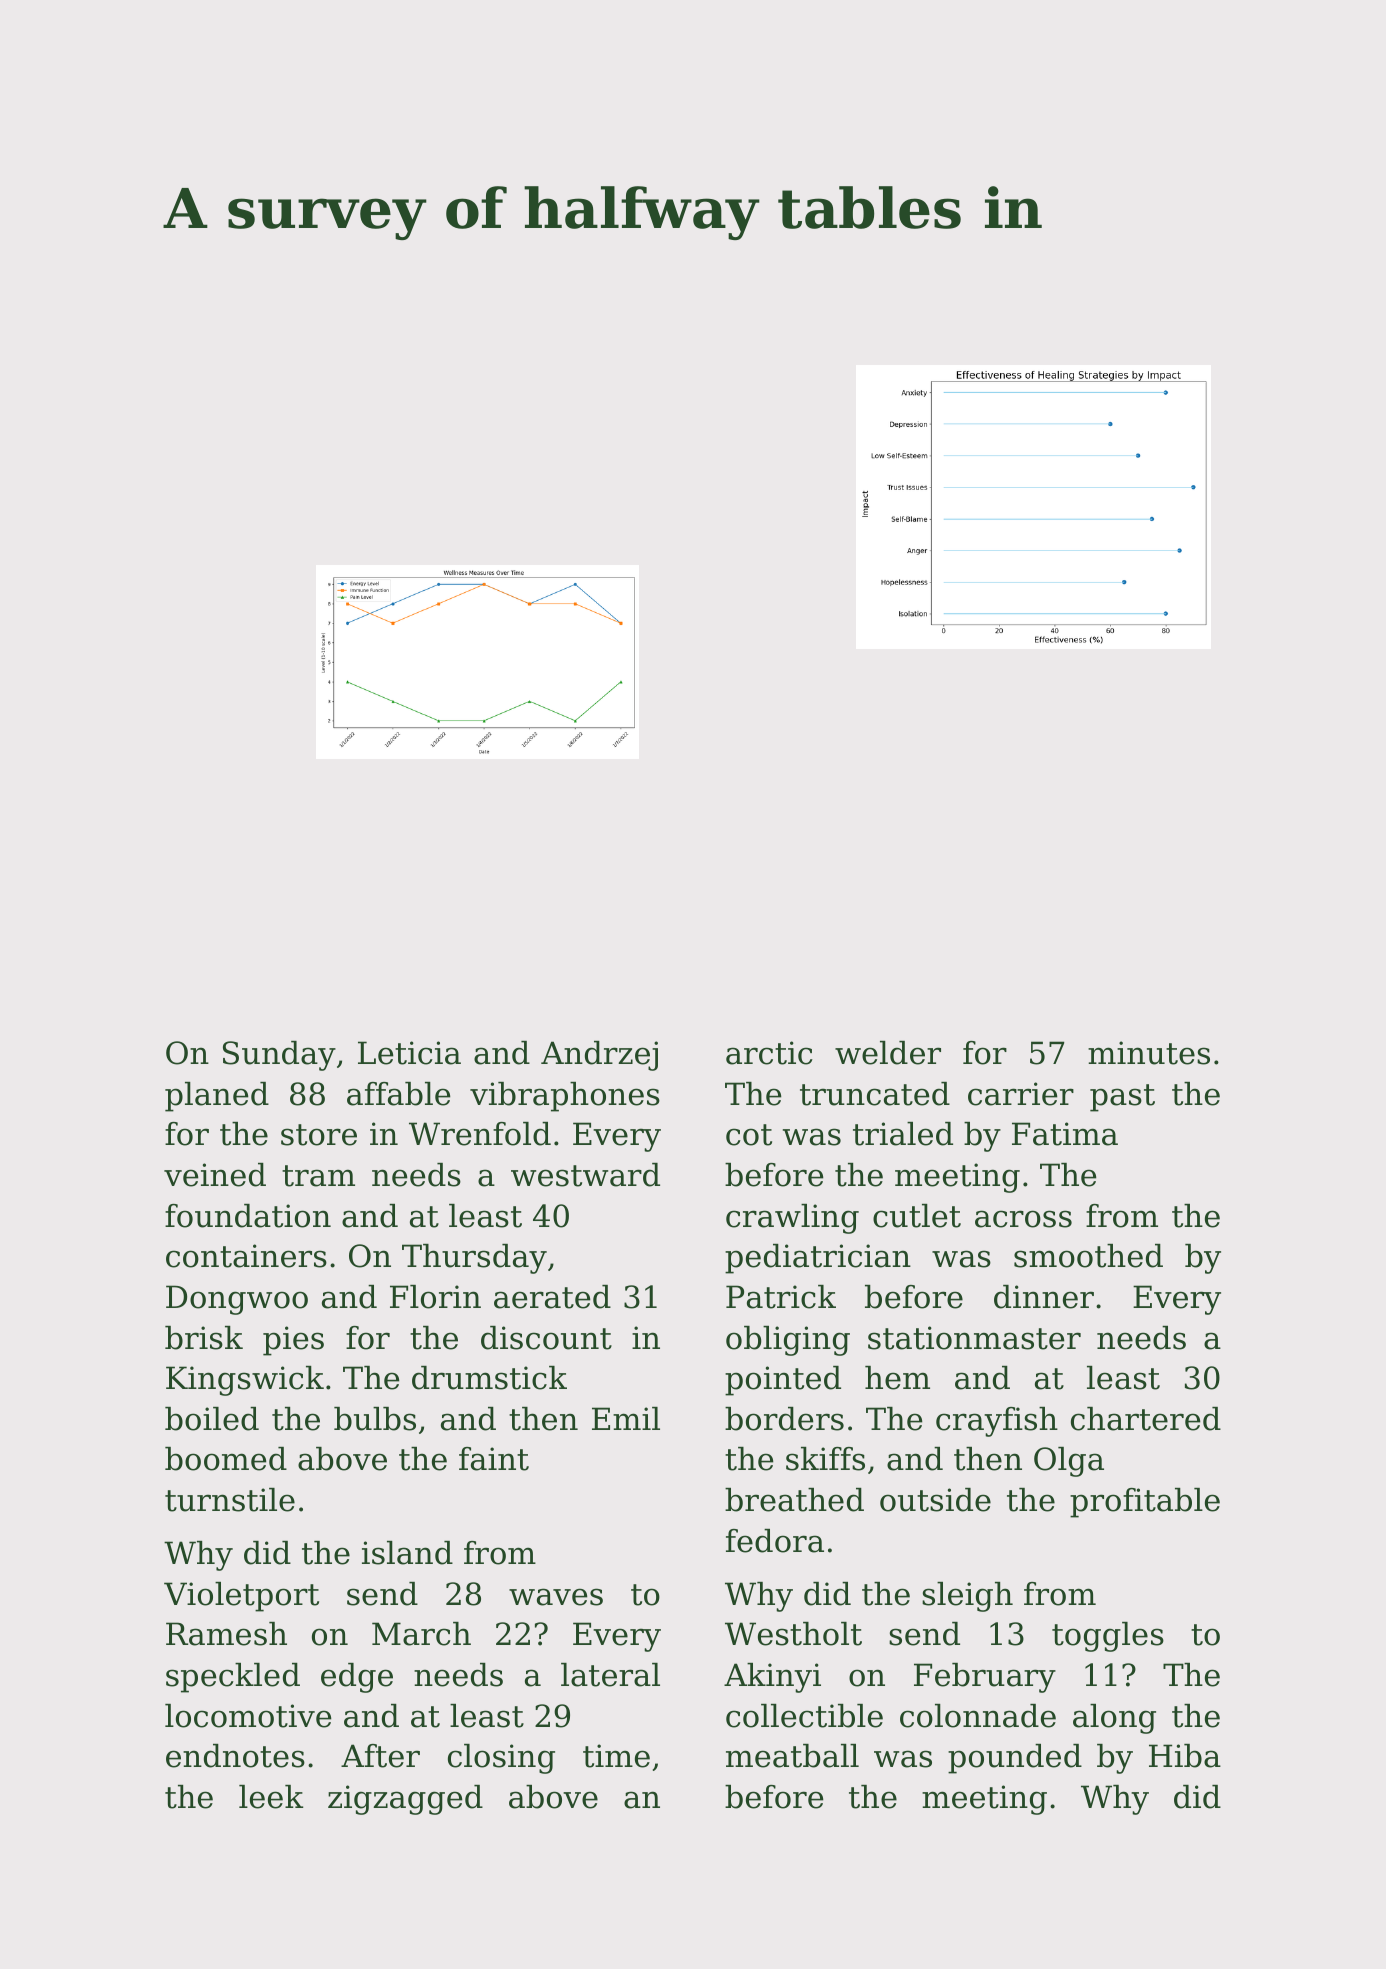 This page has height=1969, width=1386. I want to click on Andrzej, so click(599, 1056).
